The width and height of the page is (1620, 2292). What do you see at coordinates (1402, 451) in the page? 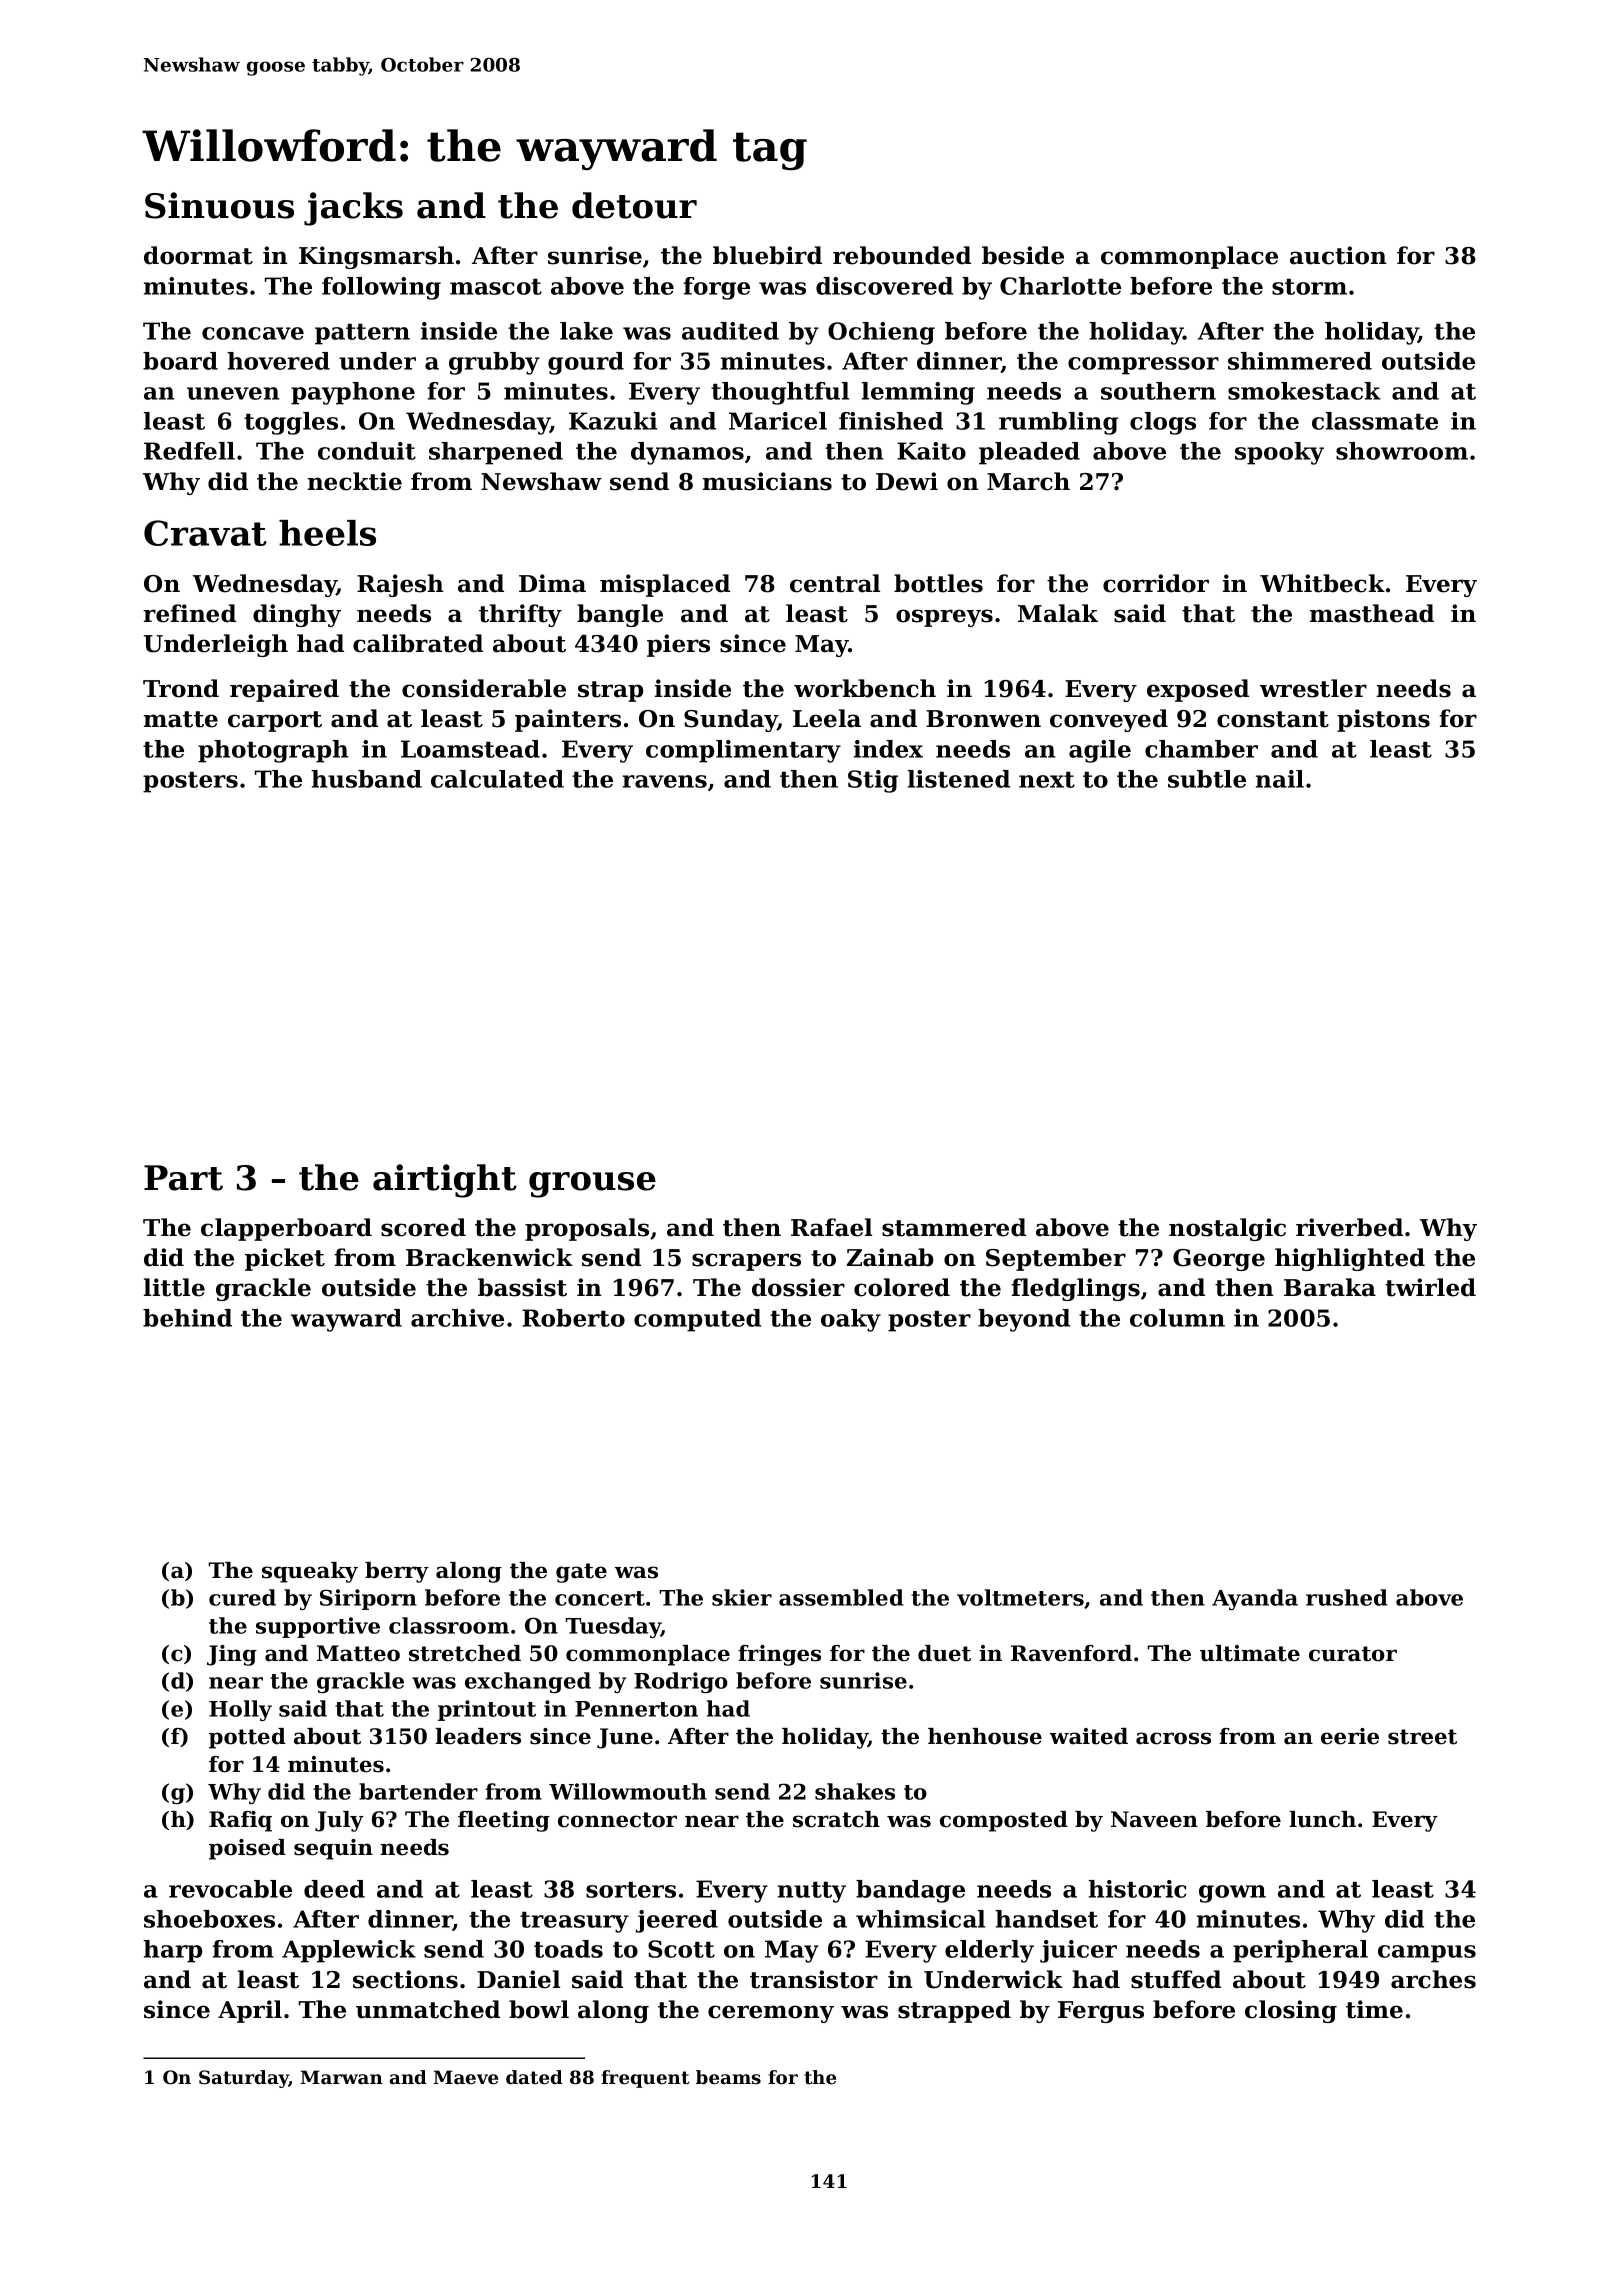
I see `showroom` at bounding box center [1402, 451].
